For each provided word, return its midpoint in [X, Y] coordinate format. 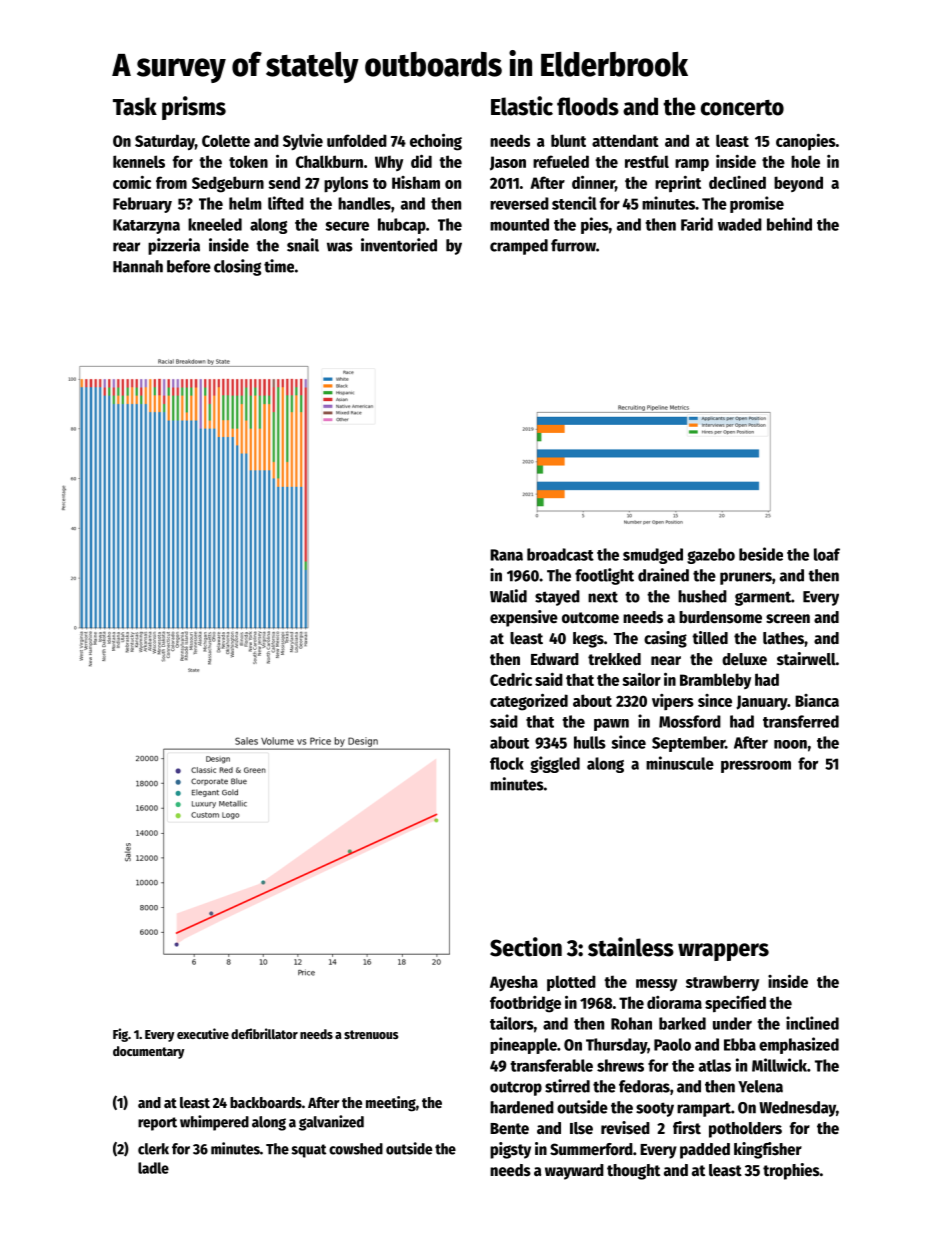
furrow [573, 245]
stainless [631, 947]
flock [507, 763]
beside [761, 554]
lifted [286, 203]
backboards [266, 1102]
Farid [697, 224]
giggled [555, 764]
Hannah [138, 266]
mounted [519, 224]
